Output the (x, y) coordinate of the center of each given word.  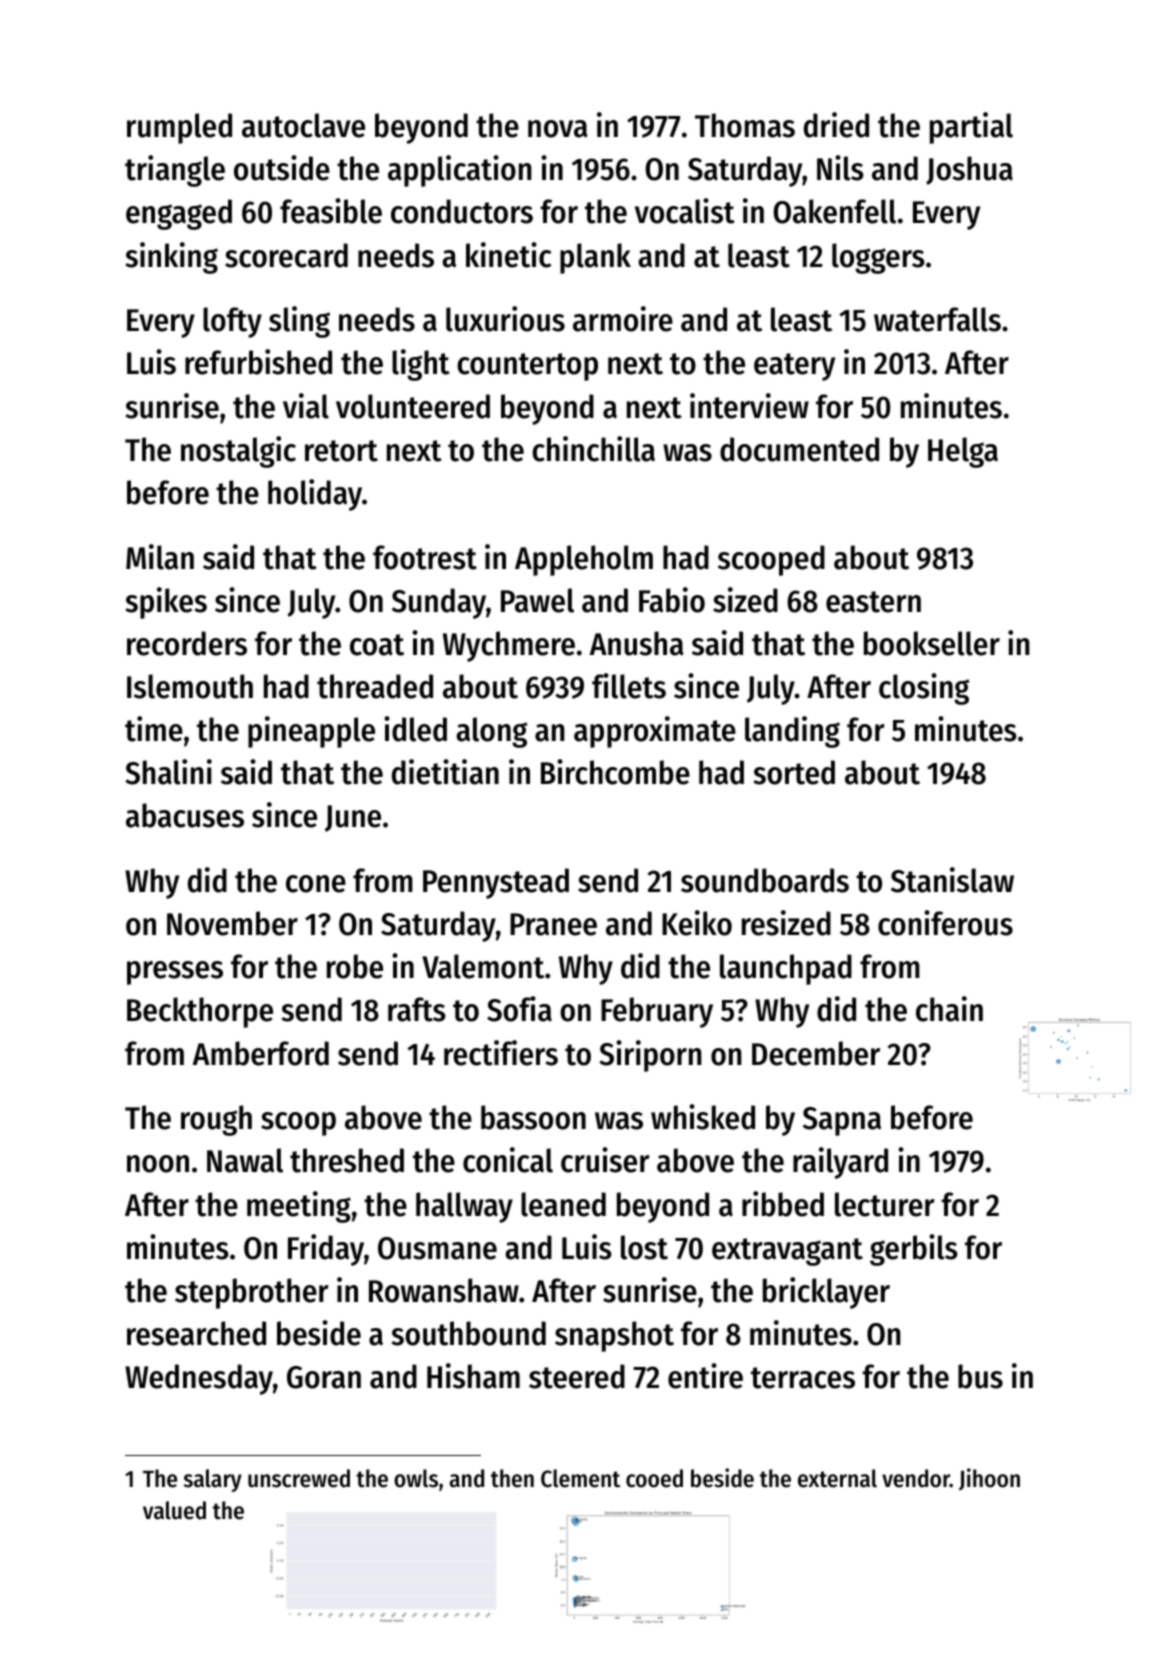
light (420, 365)
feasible (331, 211)
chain (949, 1009)
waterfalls (937, 319)
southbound (468, 1333)
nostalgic (238, 452)
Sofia (519, 1009)
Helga (963, 452)
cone (316, 884)
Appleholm (584, 560)
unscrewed (299, 1478)
